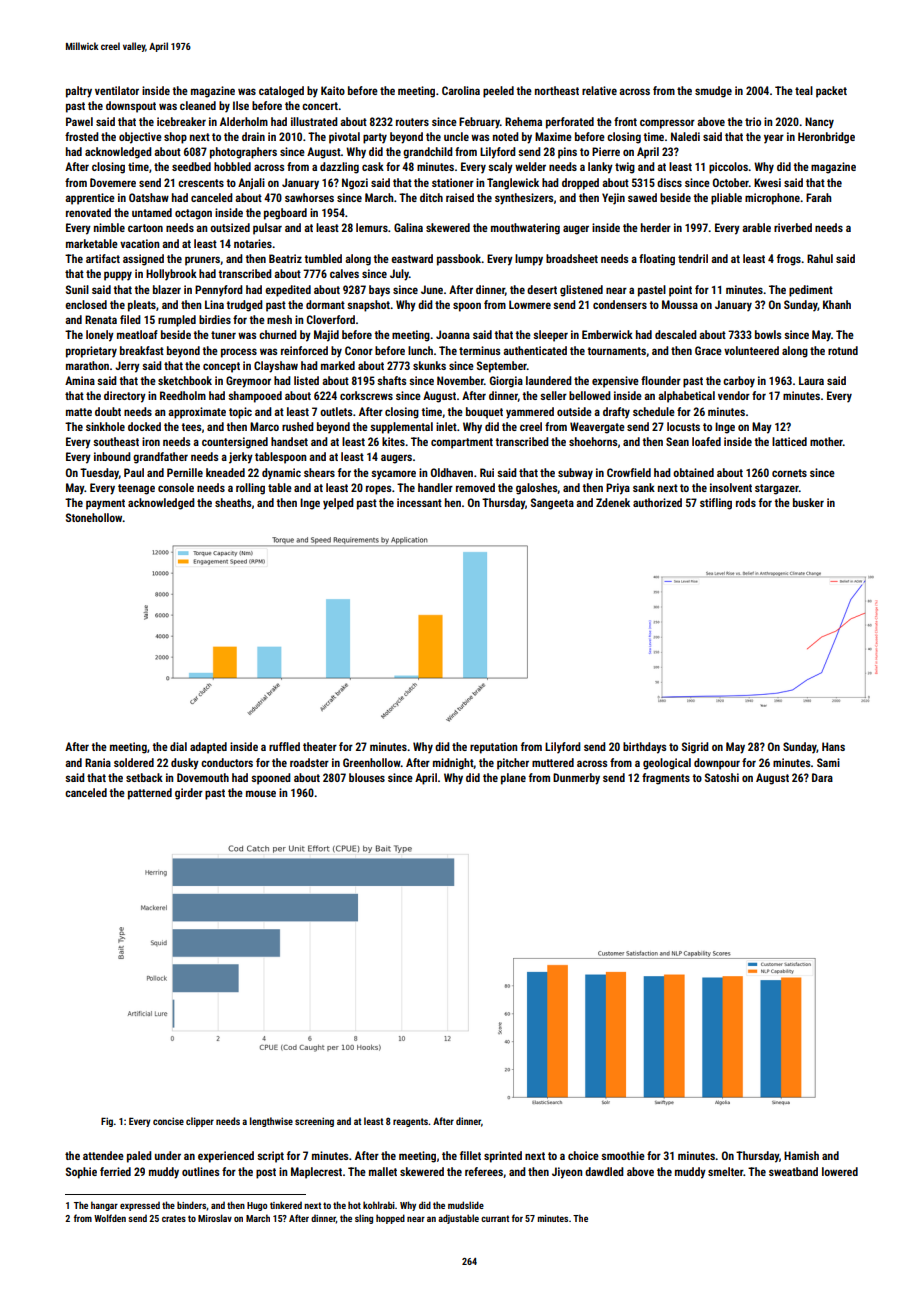  Describe the element at coordinates (680, 304) in the screenshot. I see `Moussa` at that location.
